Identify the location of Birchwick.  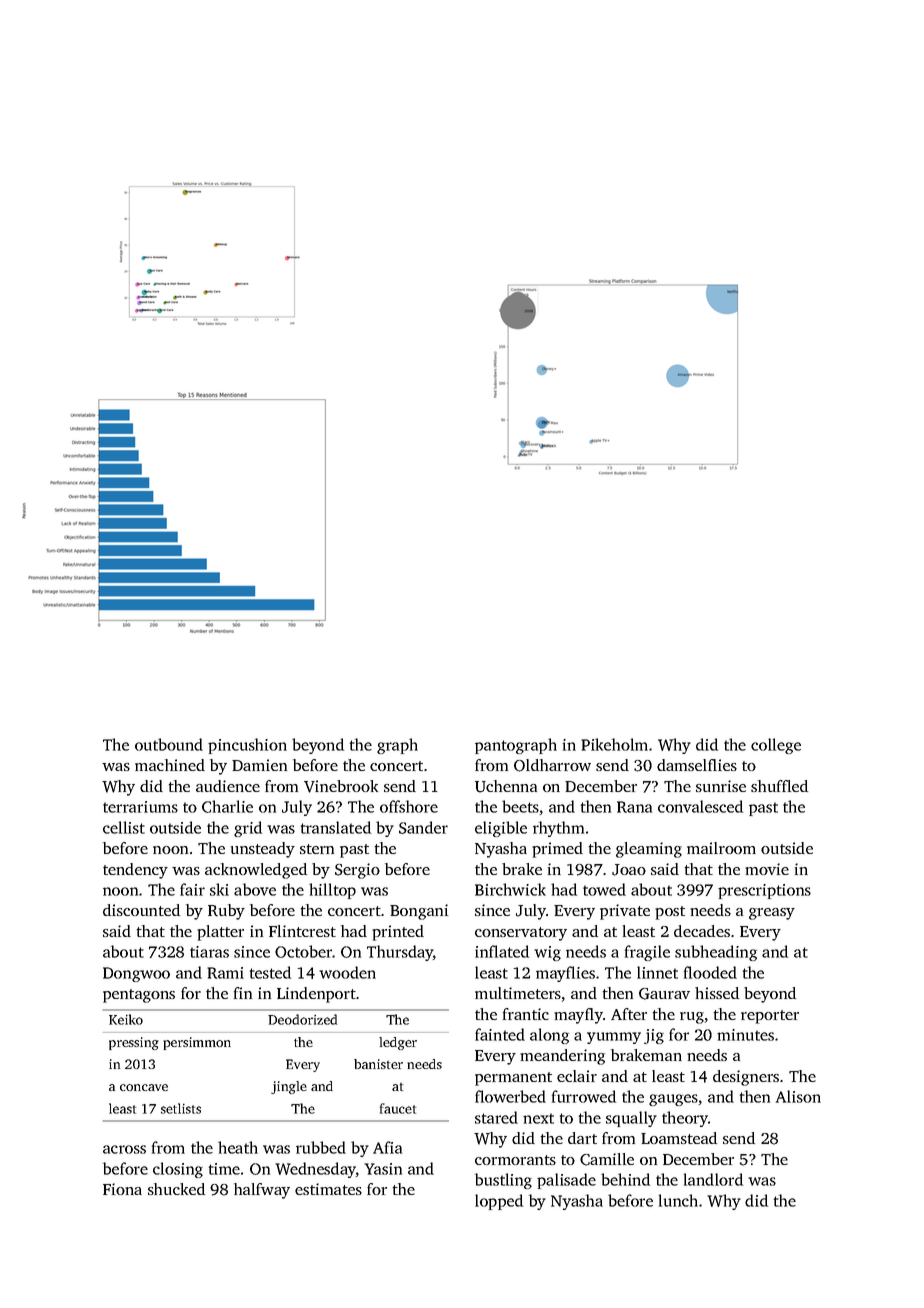
(510, 889).
